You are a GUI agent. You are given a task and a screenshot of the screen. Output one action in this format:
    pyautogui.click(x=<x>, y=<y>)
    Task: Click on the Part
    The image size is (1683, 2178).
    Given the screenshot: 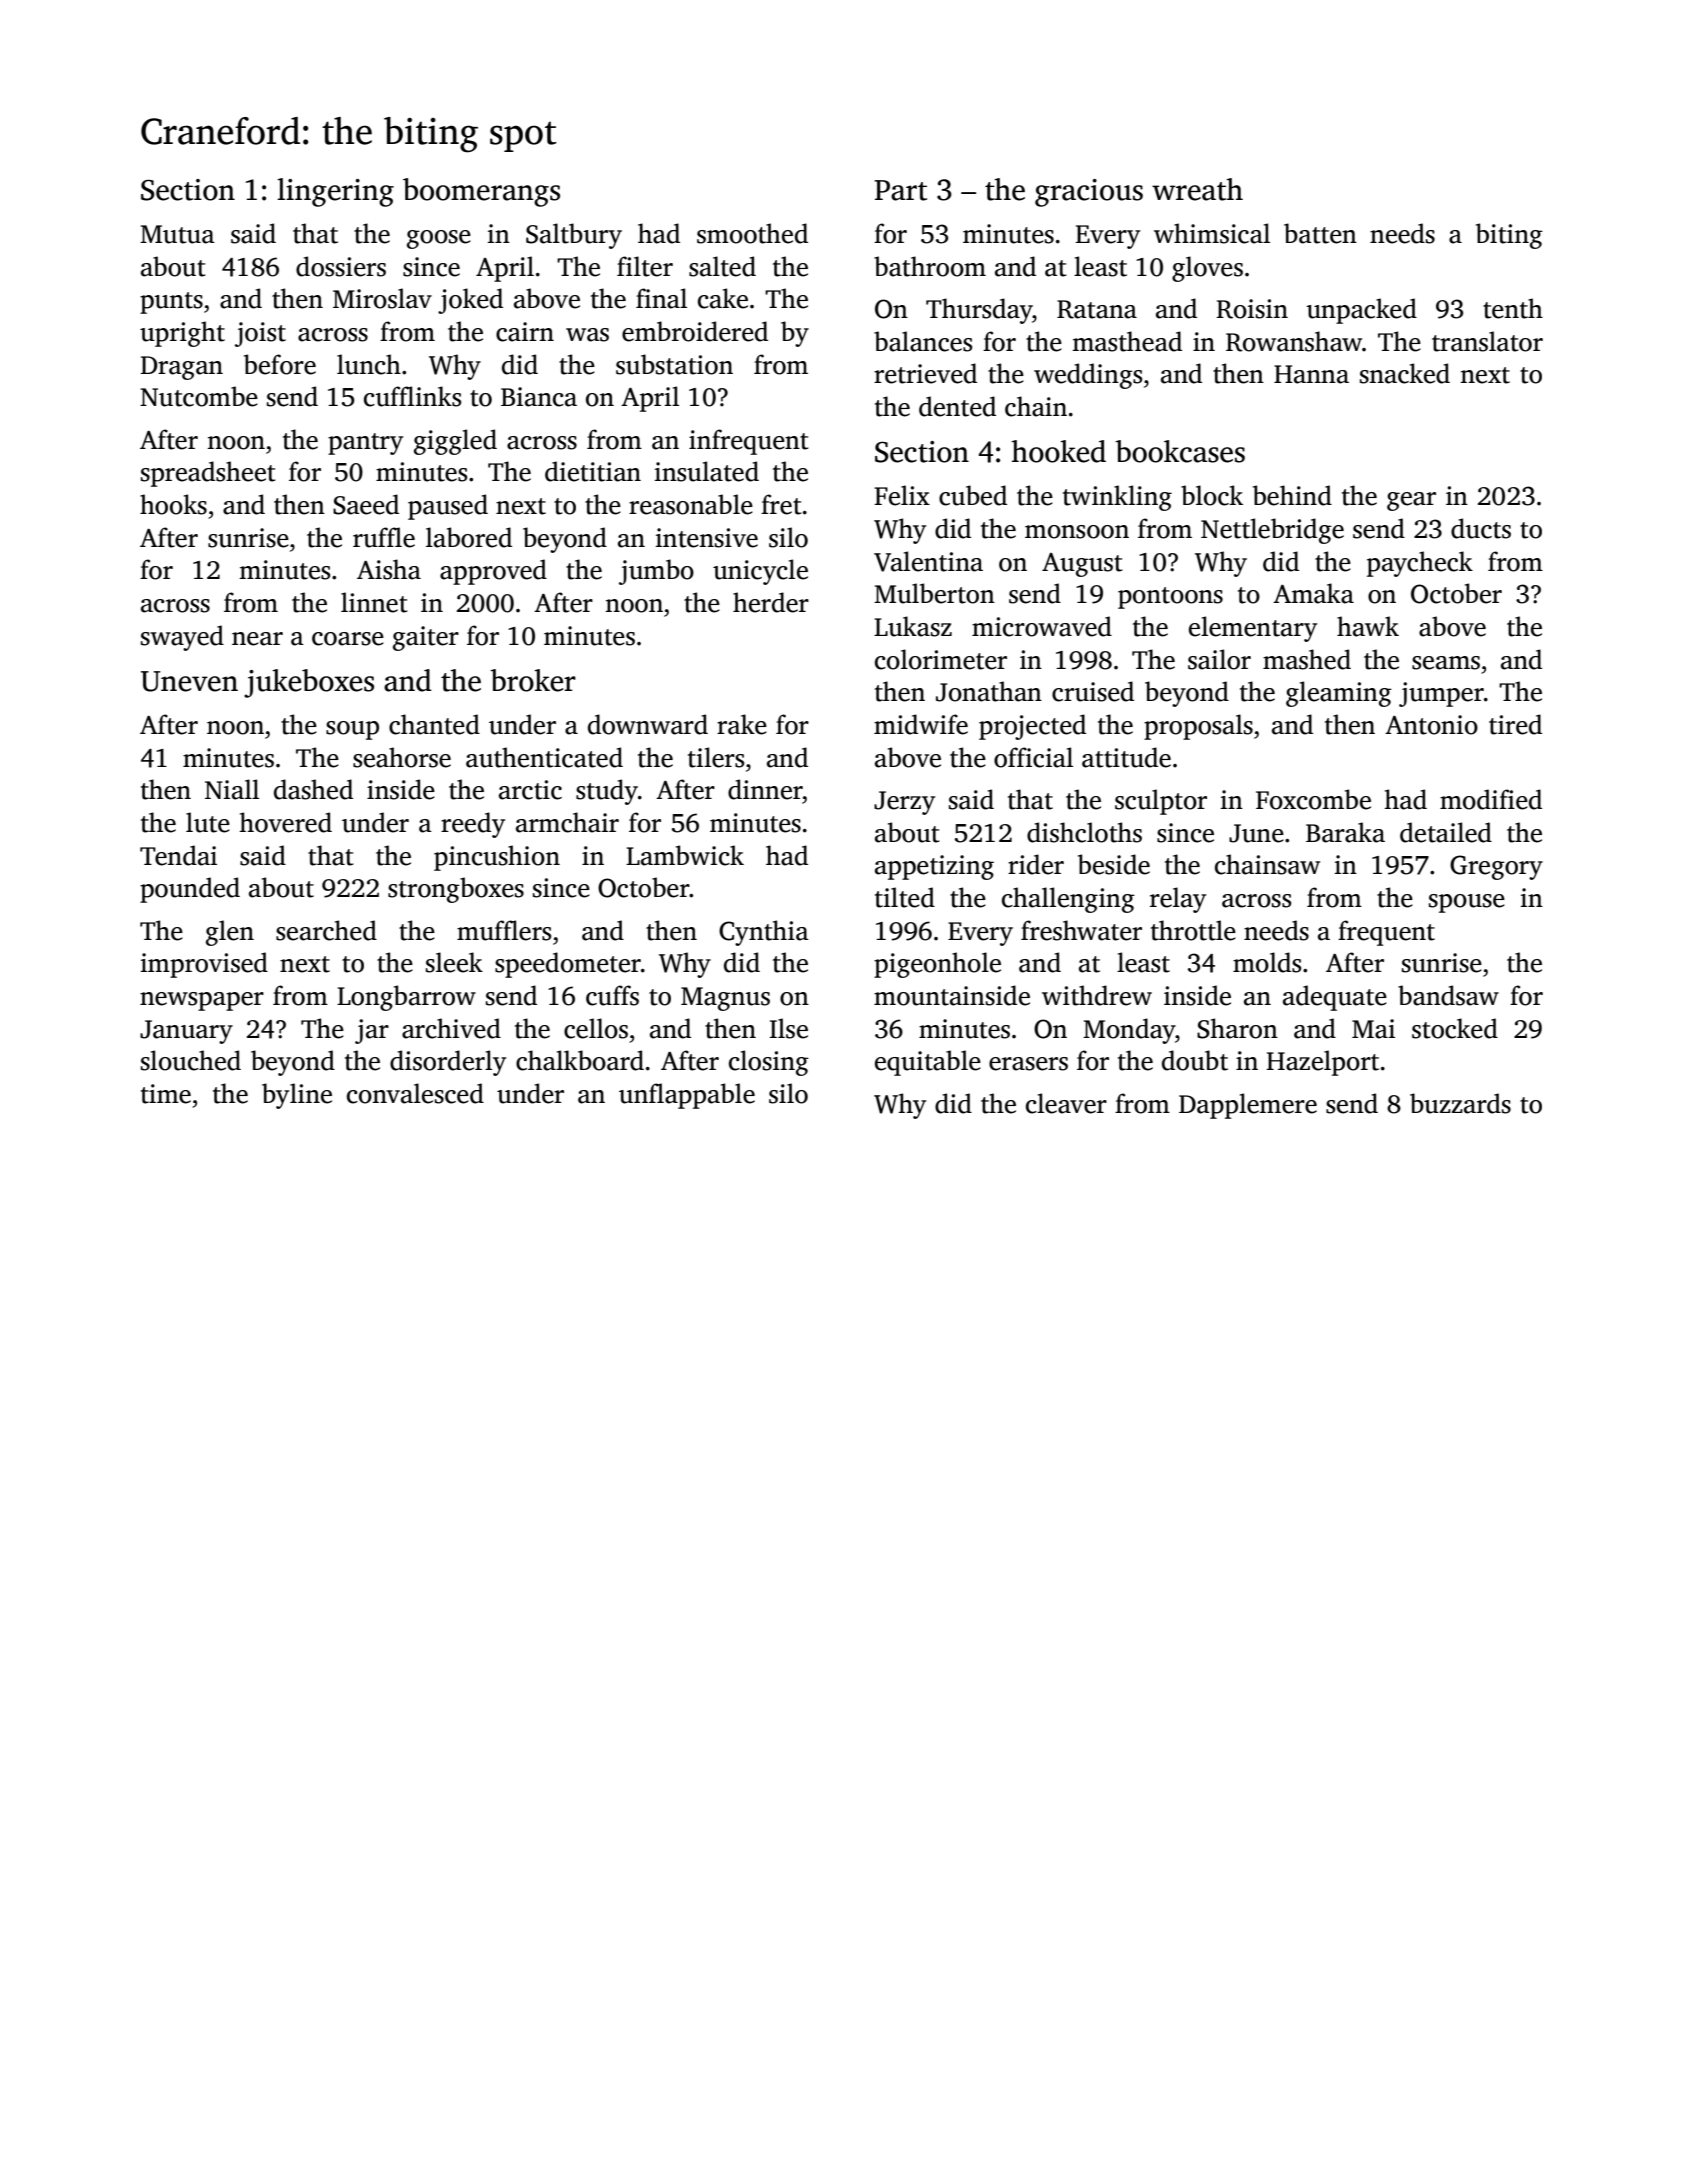 What is the action you would take?
    pyautogui.click(x=900, y=190)
